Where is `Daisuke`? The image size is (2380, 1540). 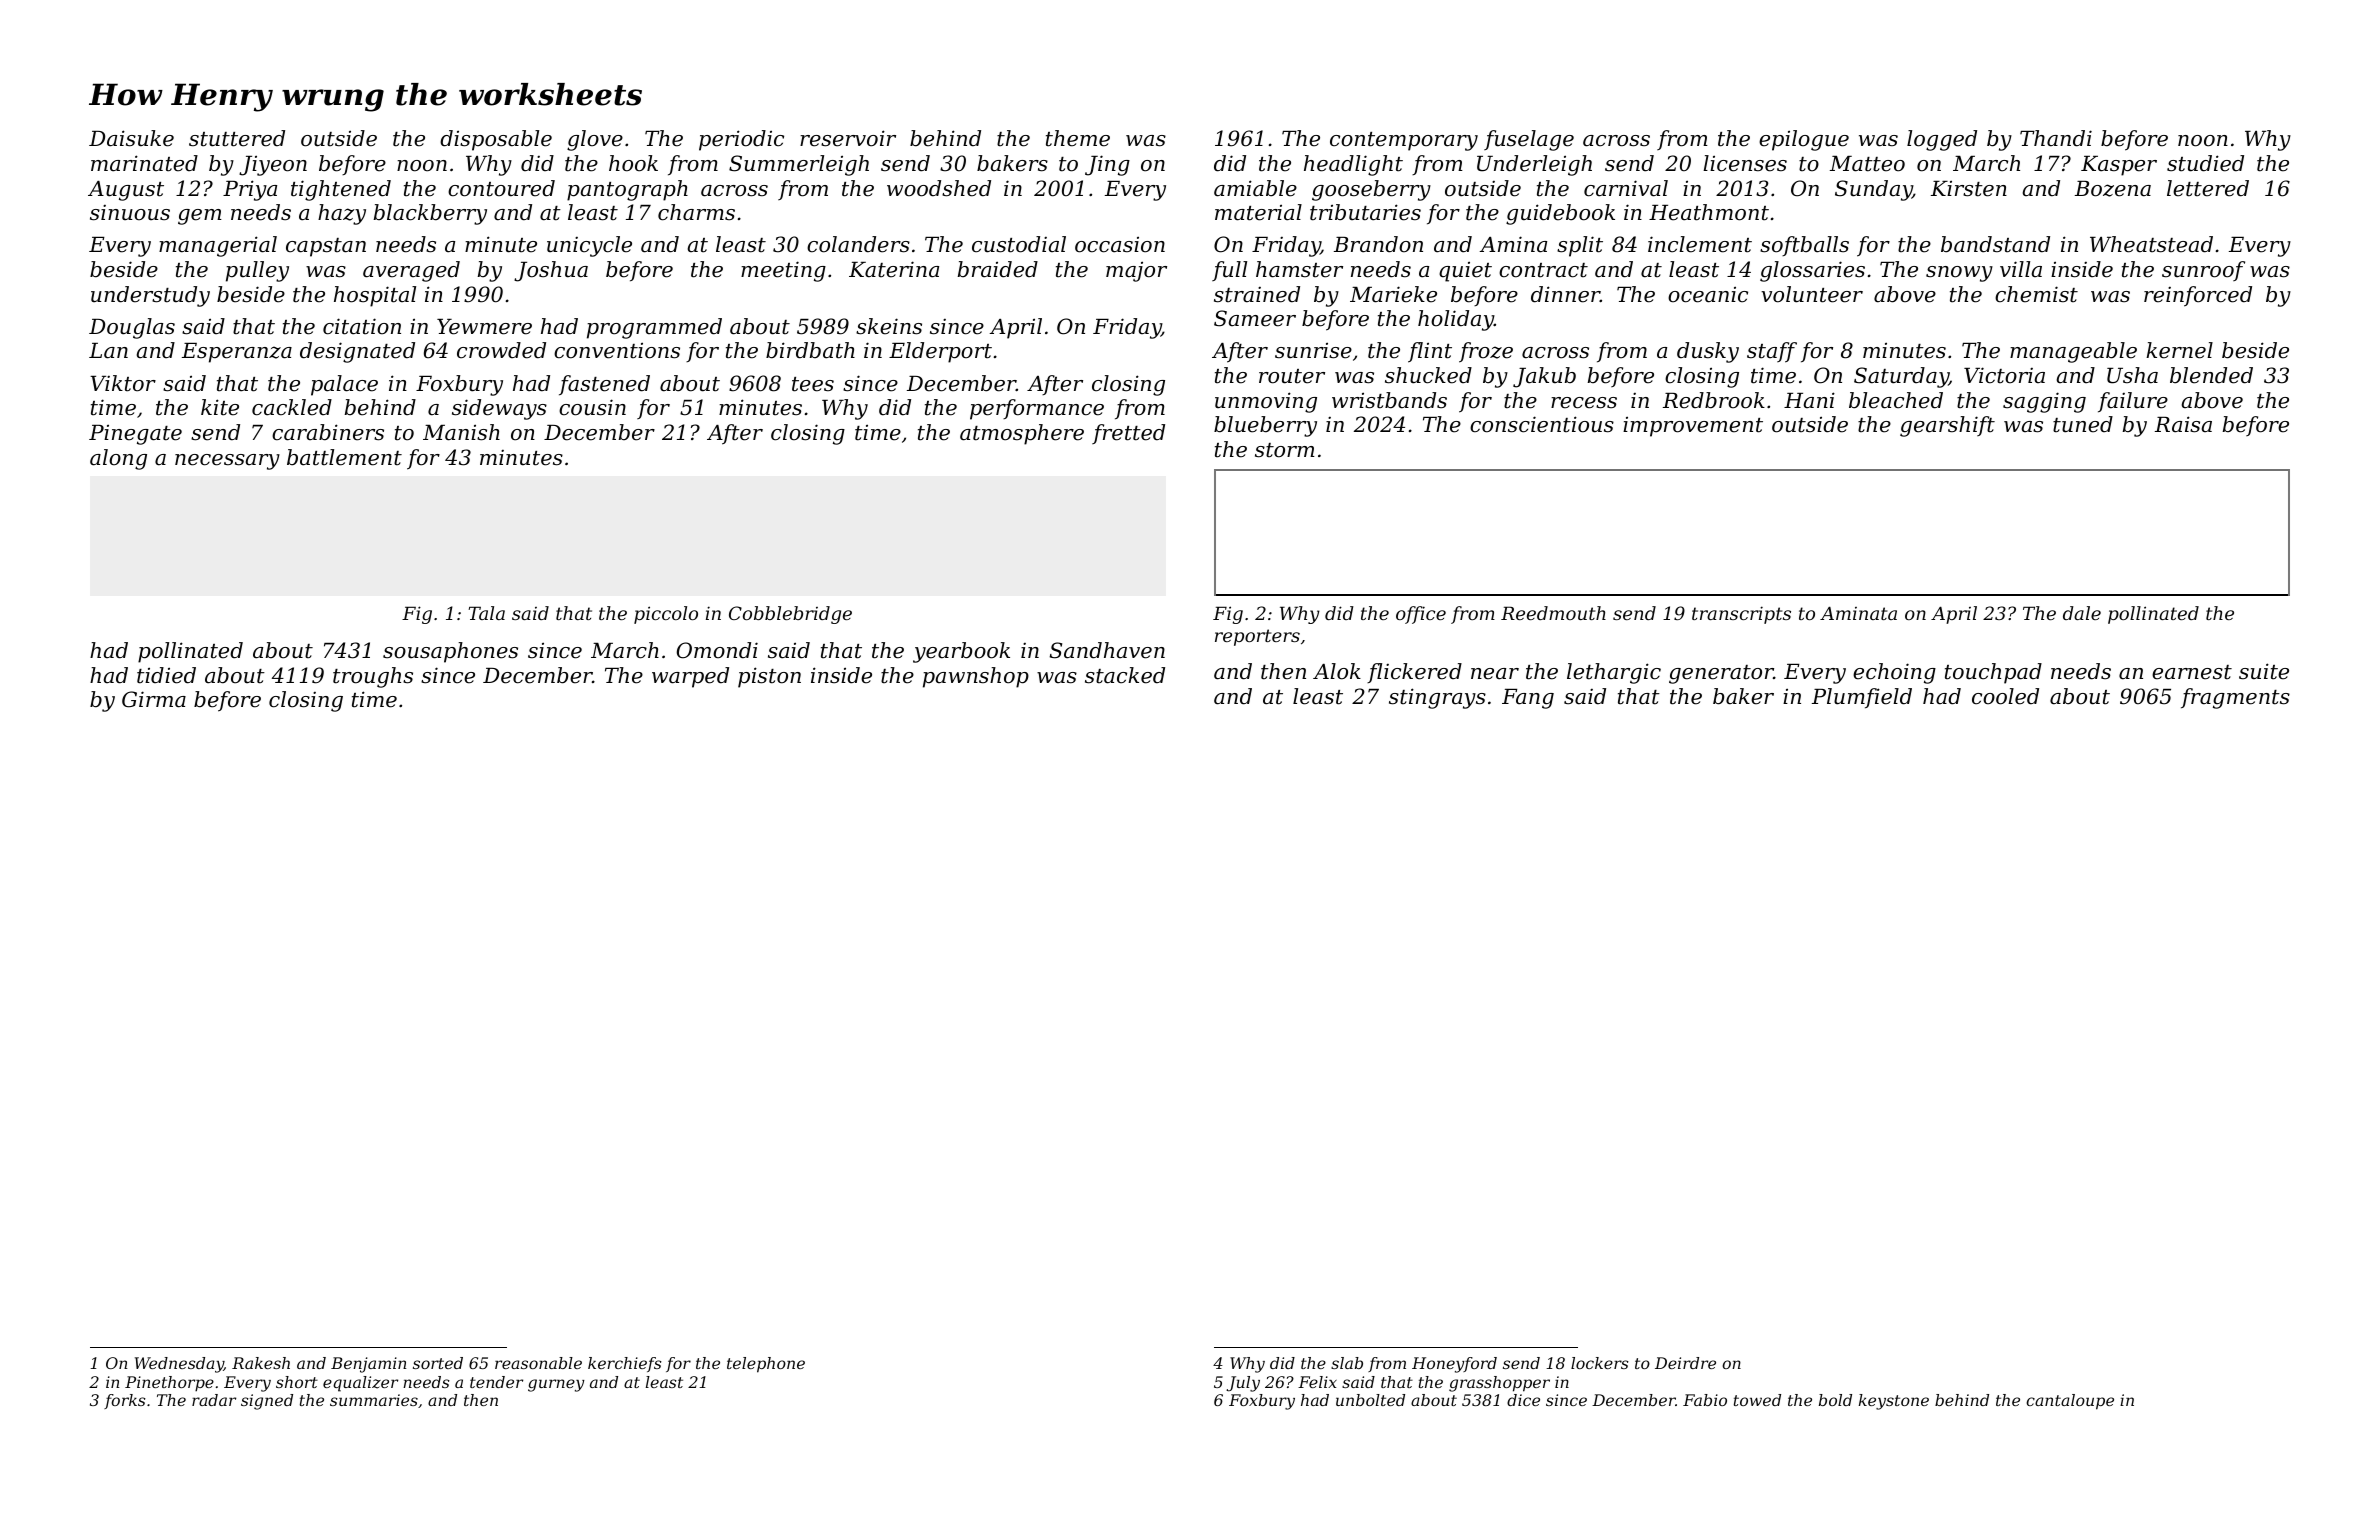 Daisuke is located at coordinates (131, 138).
